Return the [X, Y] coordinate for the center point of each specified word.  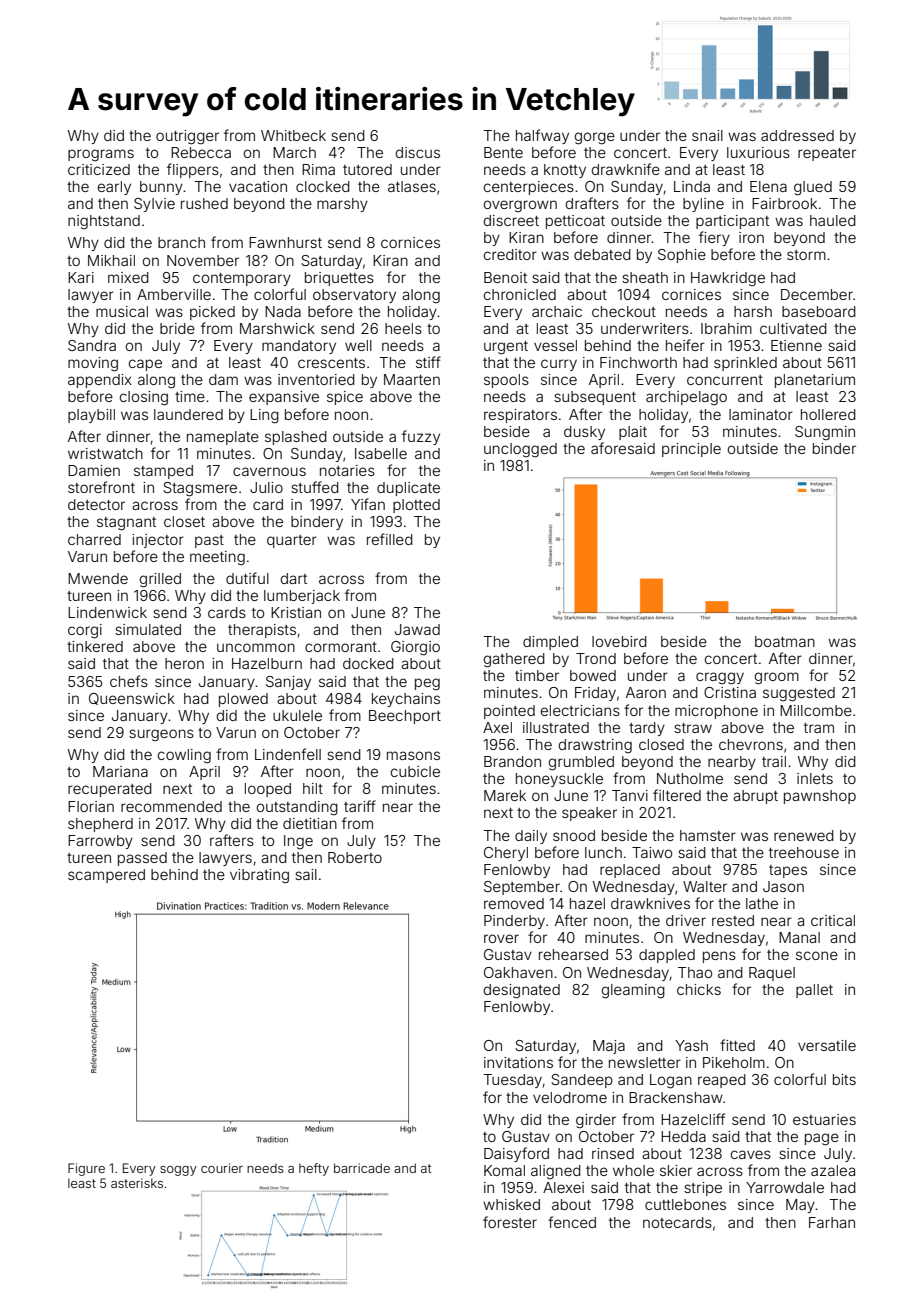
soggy [178, 1171]
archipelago [686, 398]
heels [403, 328]
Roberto [355, 857]
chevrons [751, 744]
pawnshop [820, 797]
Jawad [417, 629]
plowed [243, 700]
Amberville [174, 294]
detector [96, 504]
